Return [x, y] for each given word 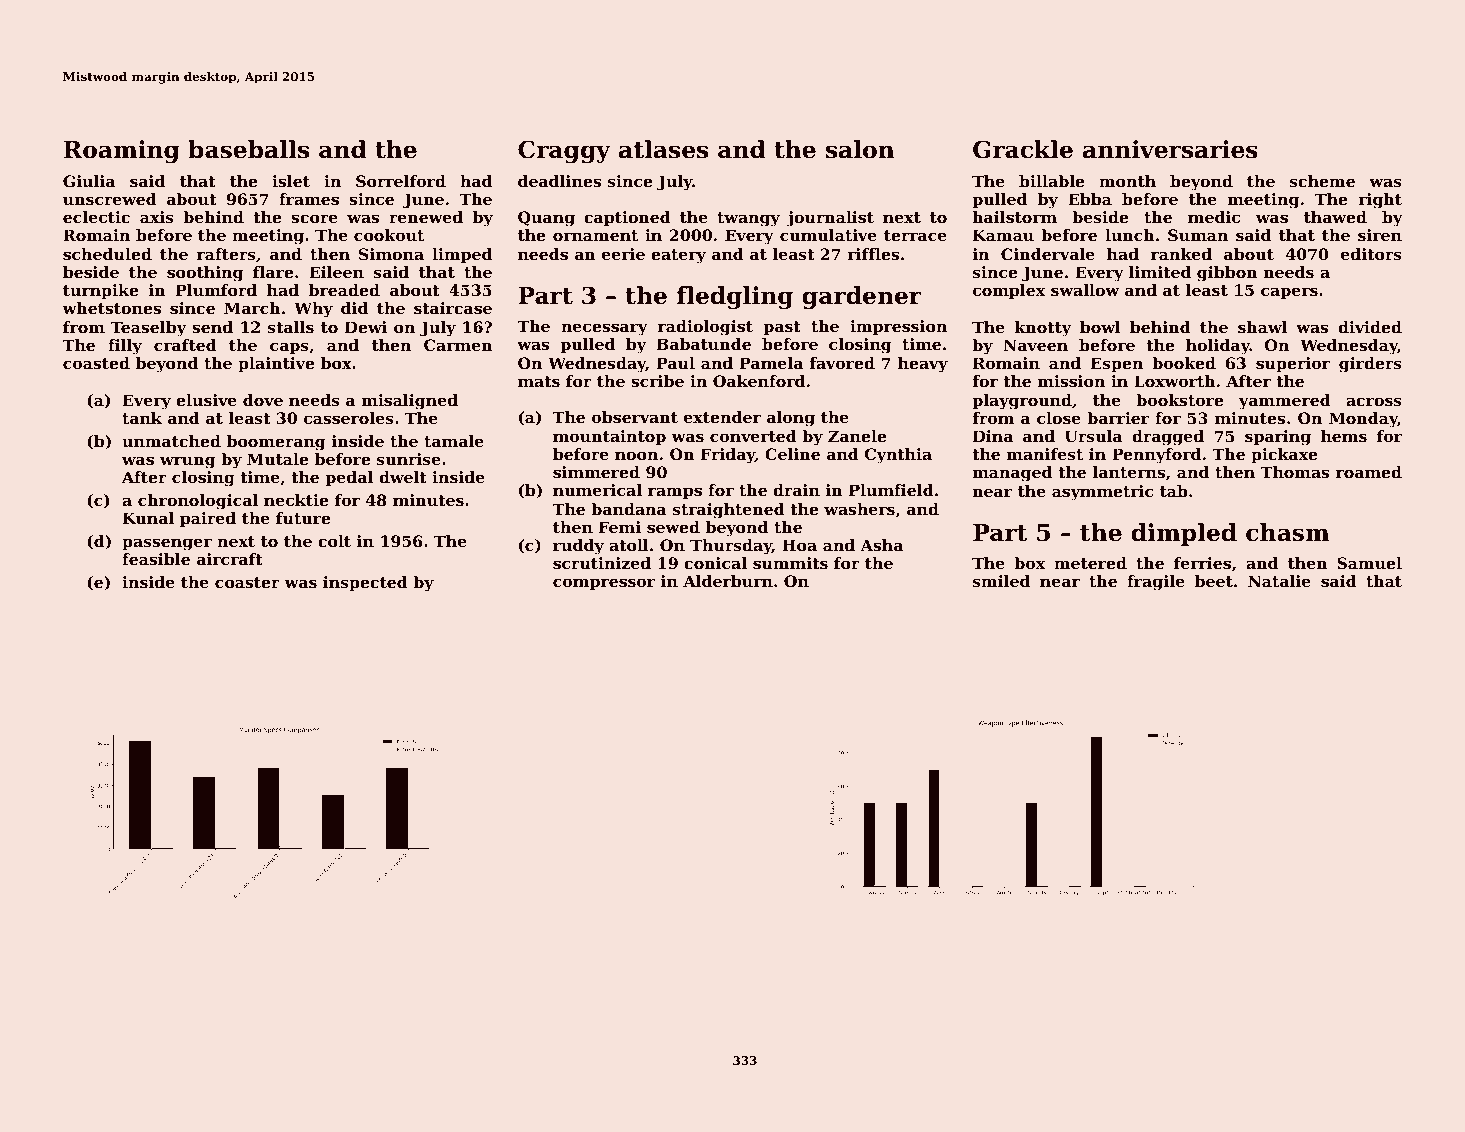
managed [1012, 474]
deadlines [559, 181]
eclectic [96, 217]
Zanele [857, 436]
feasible [156, 559]
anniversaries [1170, 149]
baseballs [248, 149]
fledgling [734, 297]
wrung [188, 462]
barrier [1118, 418]
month [1127, 181]
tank [142, 418]
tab [1174, 491]
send [212, 327]
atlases [663, 149]
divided [1370, 327]
